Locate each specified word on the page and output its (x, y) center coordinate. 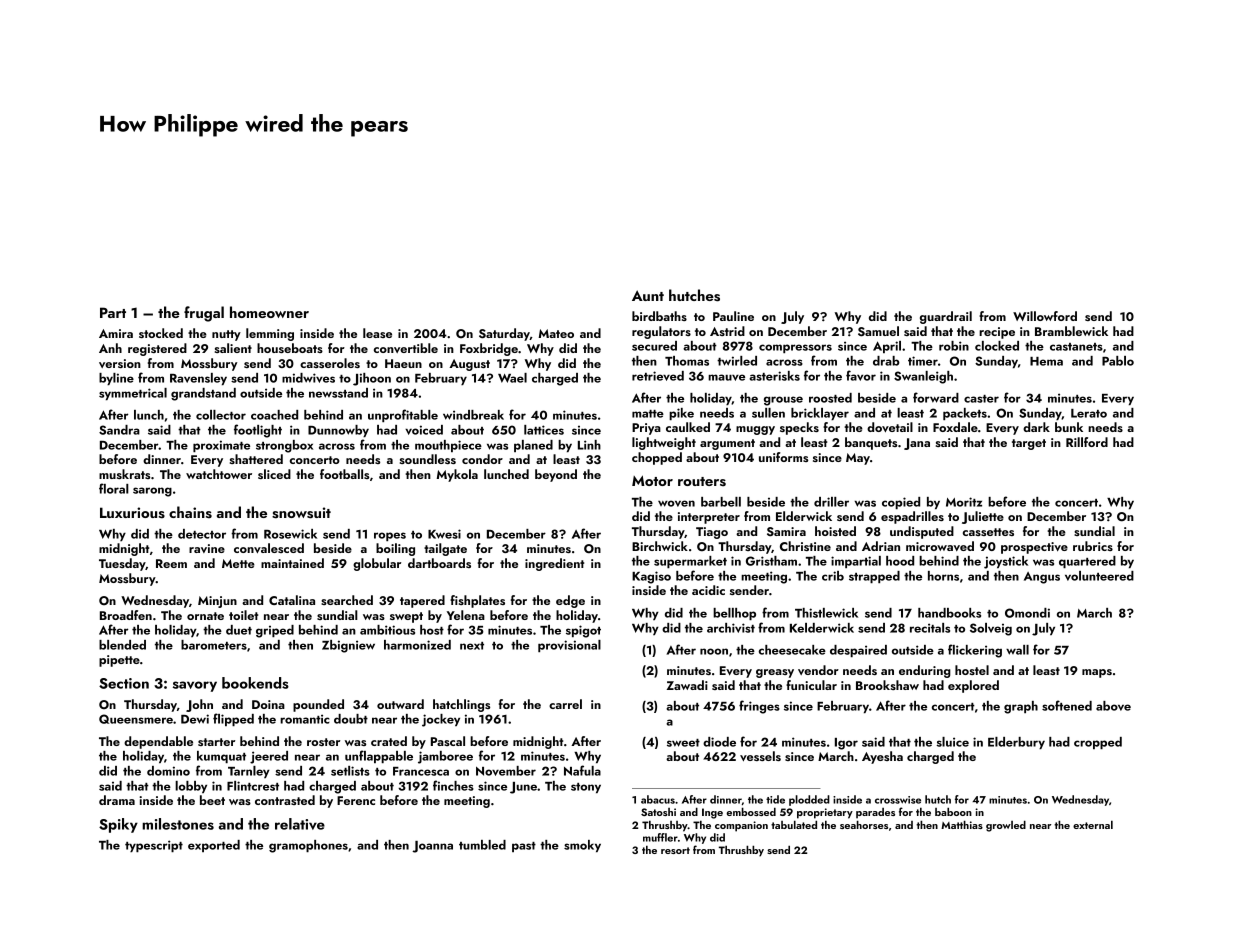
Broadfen (126, 615)
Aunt (648, 295)
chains (190, 512)
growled (1006, 826)
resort (675, 850)
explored (973, 686)
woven (676, 503)
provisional (569, 646)
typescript (154, 846)
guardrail (946, 317)
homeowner (269, 312)
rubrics (1093, 546)
